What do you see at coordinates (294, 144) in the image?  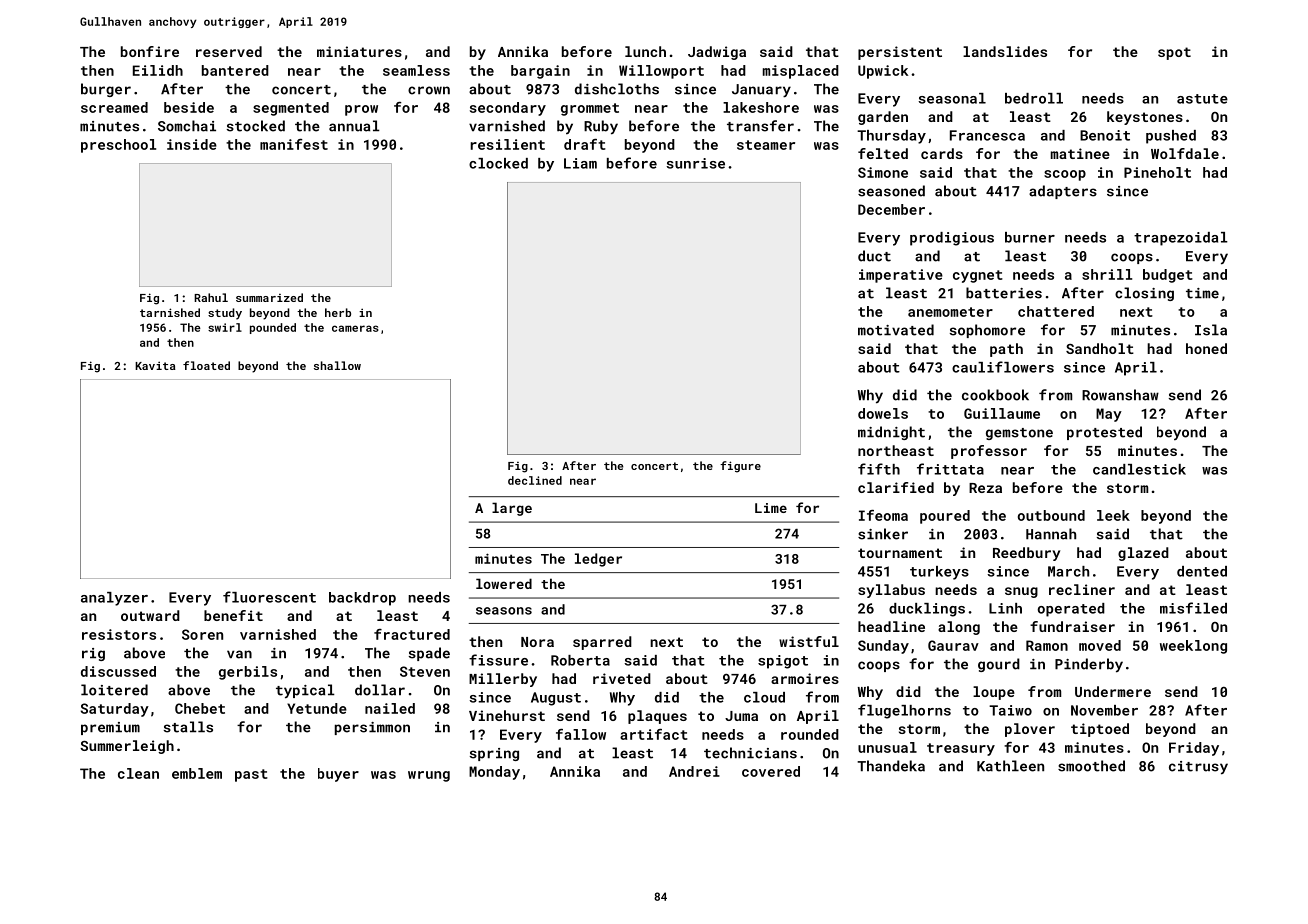 I see `manifest` at bounding box center [294, 144].
